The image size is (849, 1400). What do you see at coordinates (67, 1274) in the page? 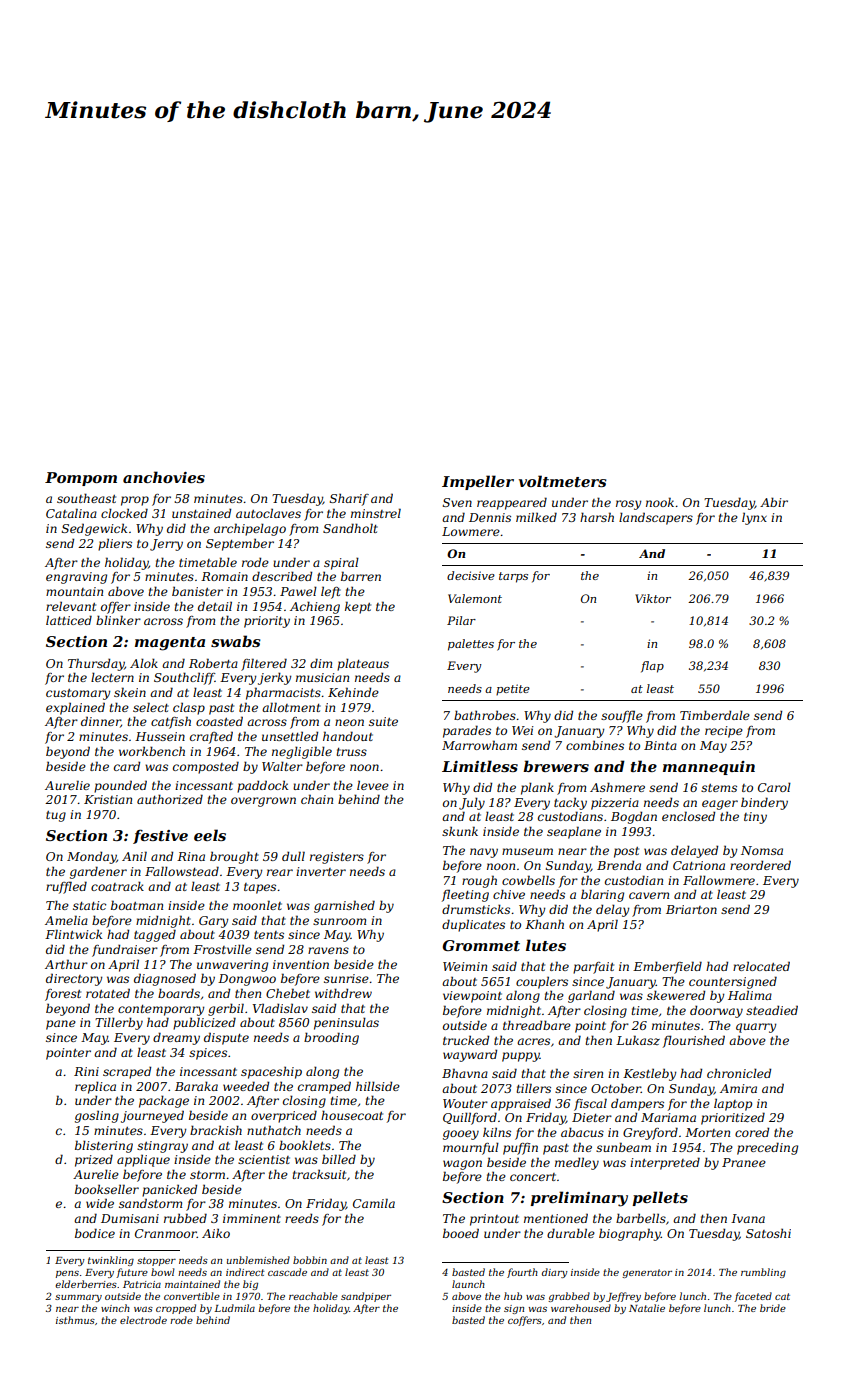
I see `pens` at bounding box center [67, 1274].
